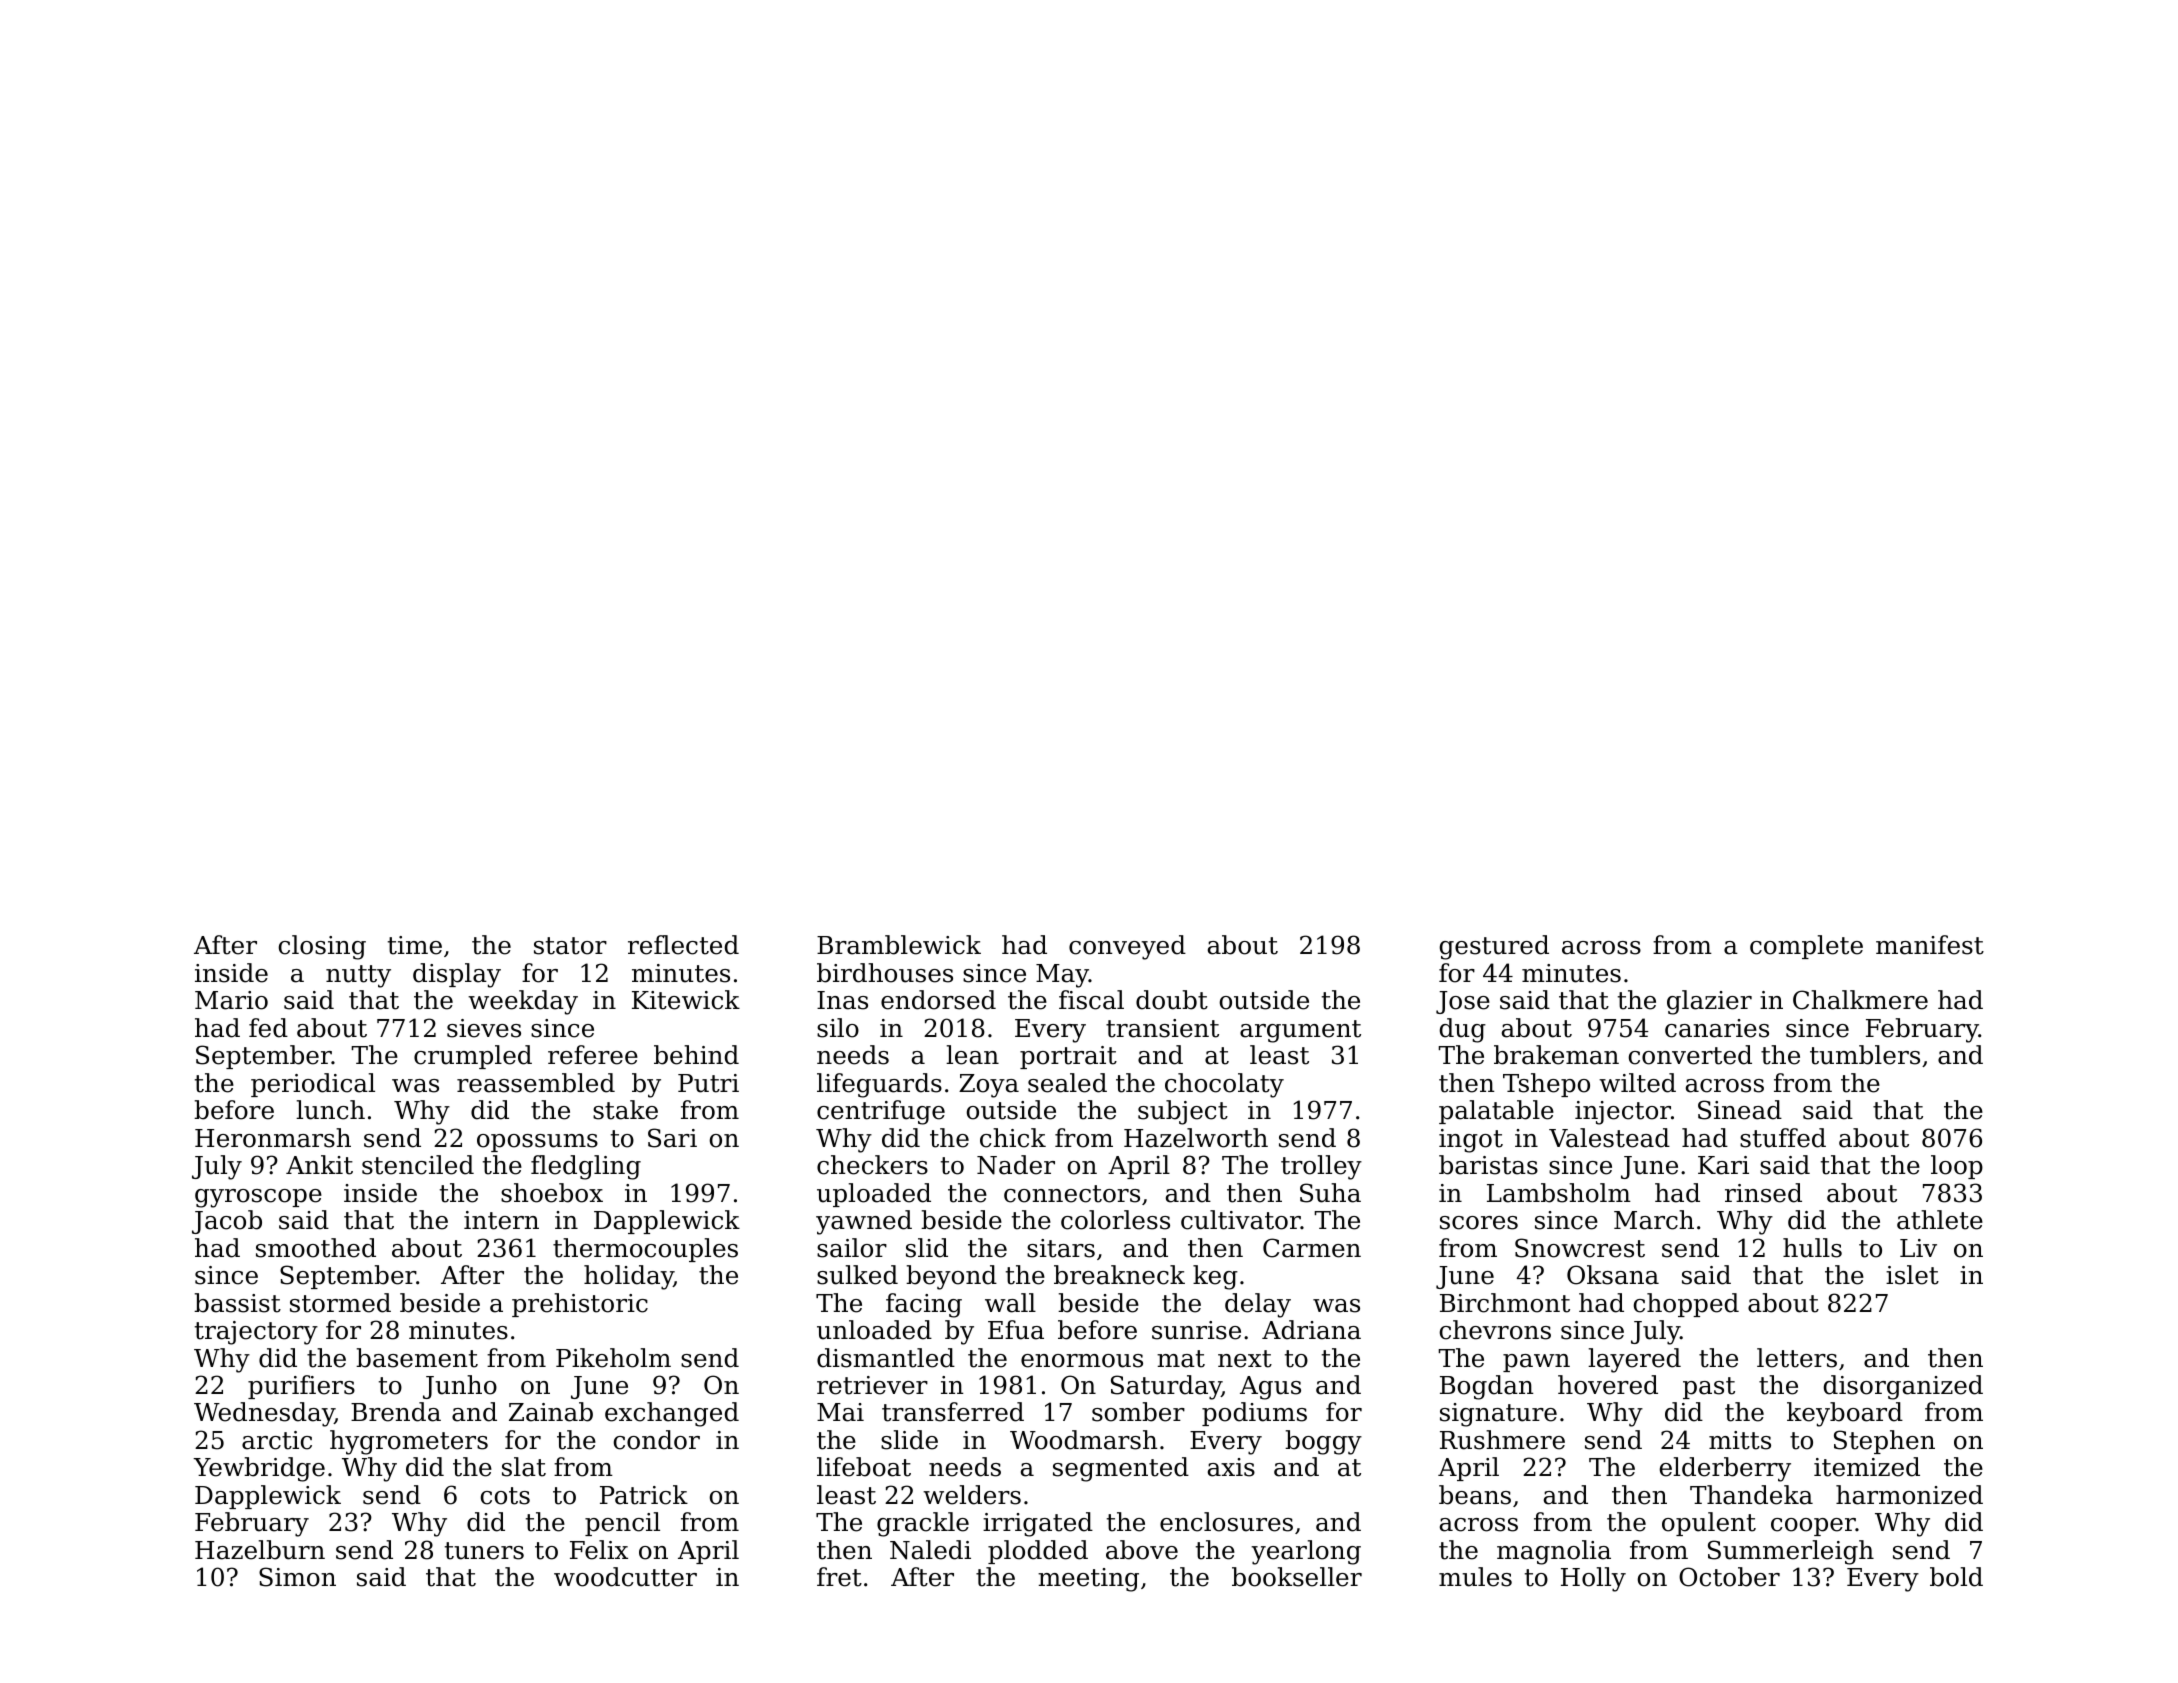 Image resolution: width=2178 pixels, height=1683 pixels. I want to click on Carmen, so click(1312, 1248).
